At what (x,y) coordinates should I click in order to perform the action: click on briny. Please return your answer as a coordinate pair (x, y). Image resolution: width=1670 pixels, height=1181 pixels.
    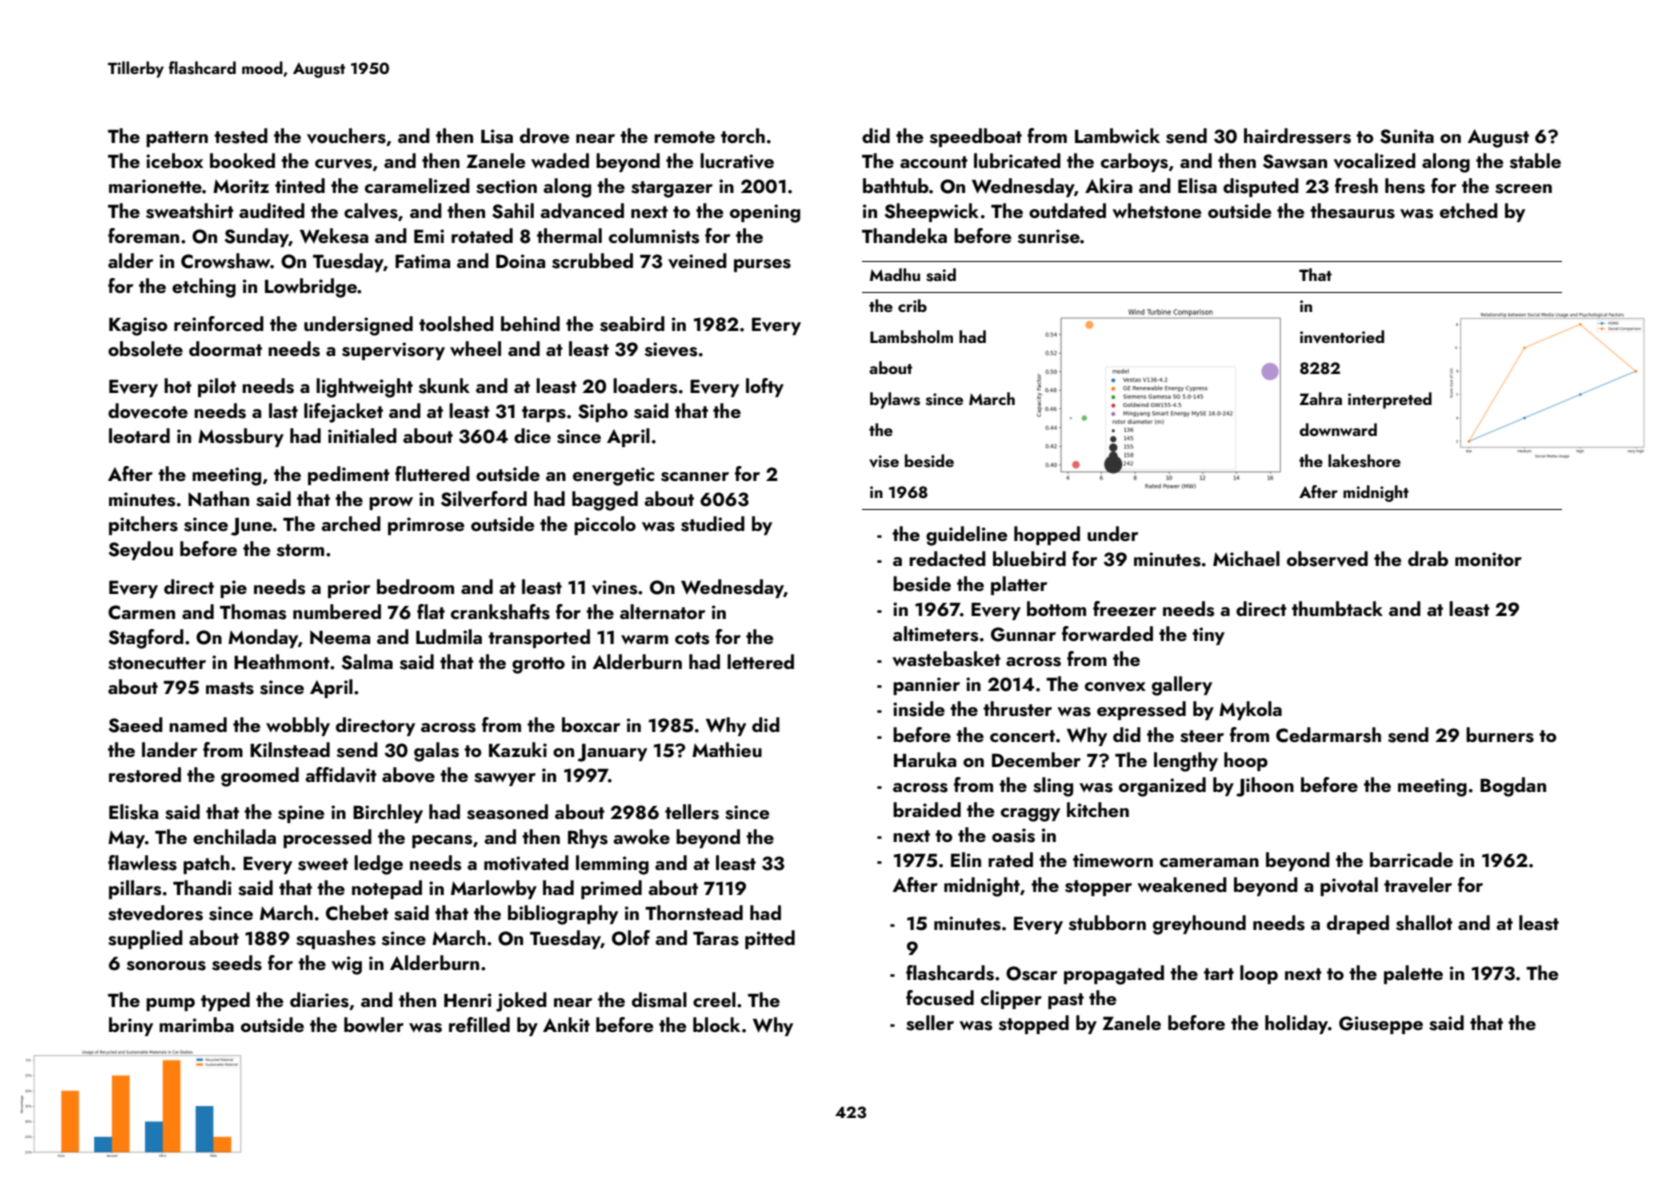
    Looking at the image, I should click on (131, 1026).
